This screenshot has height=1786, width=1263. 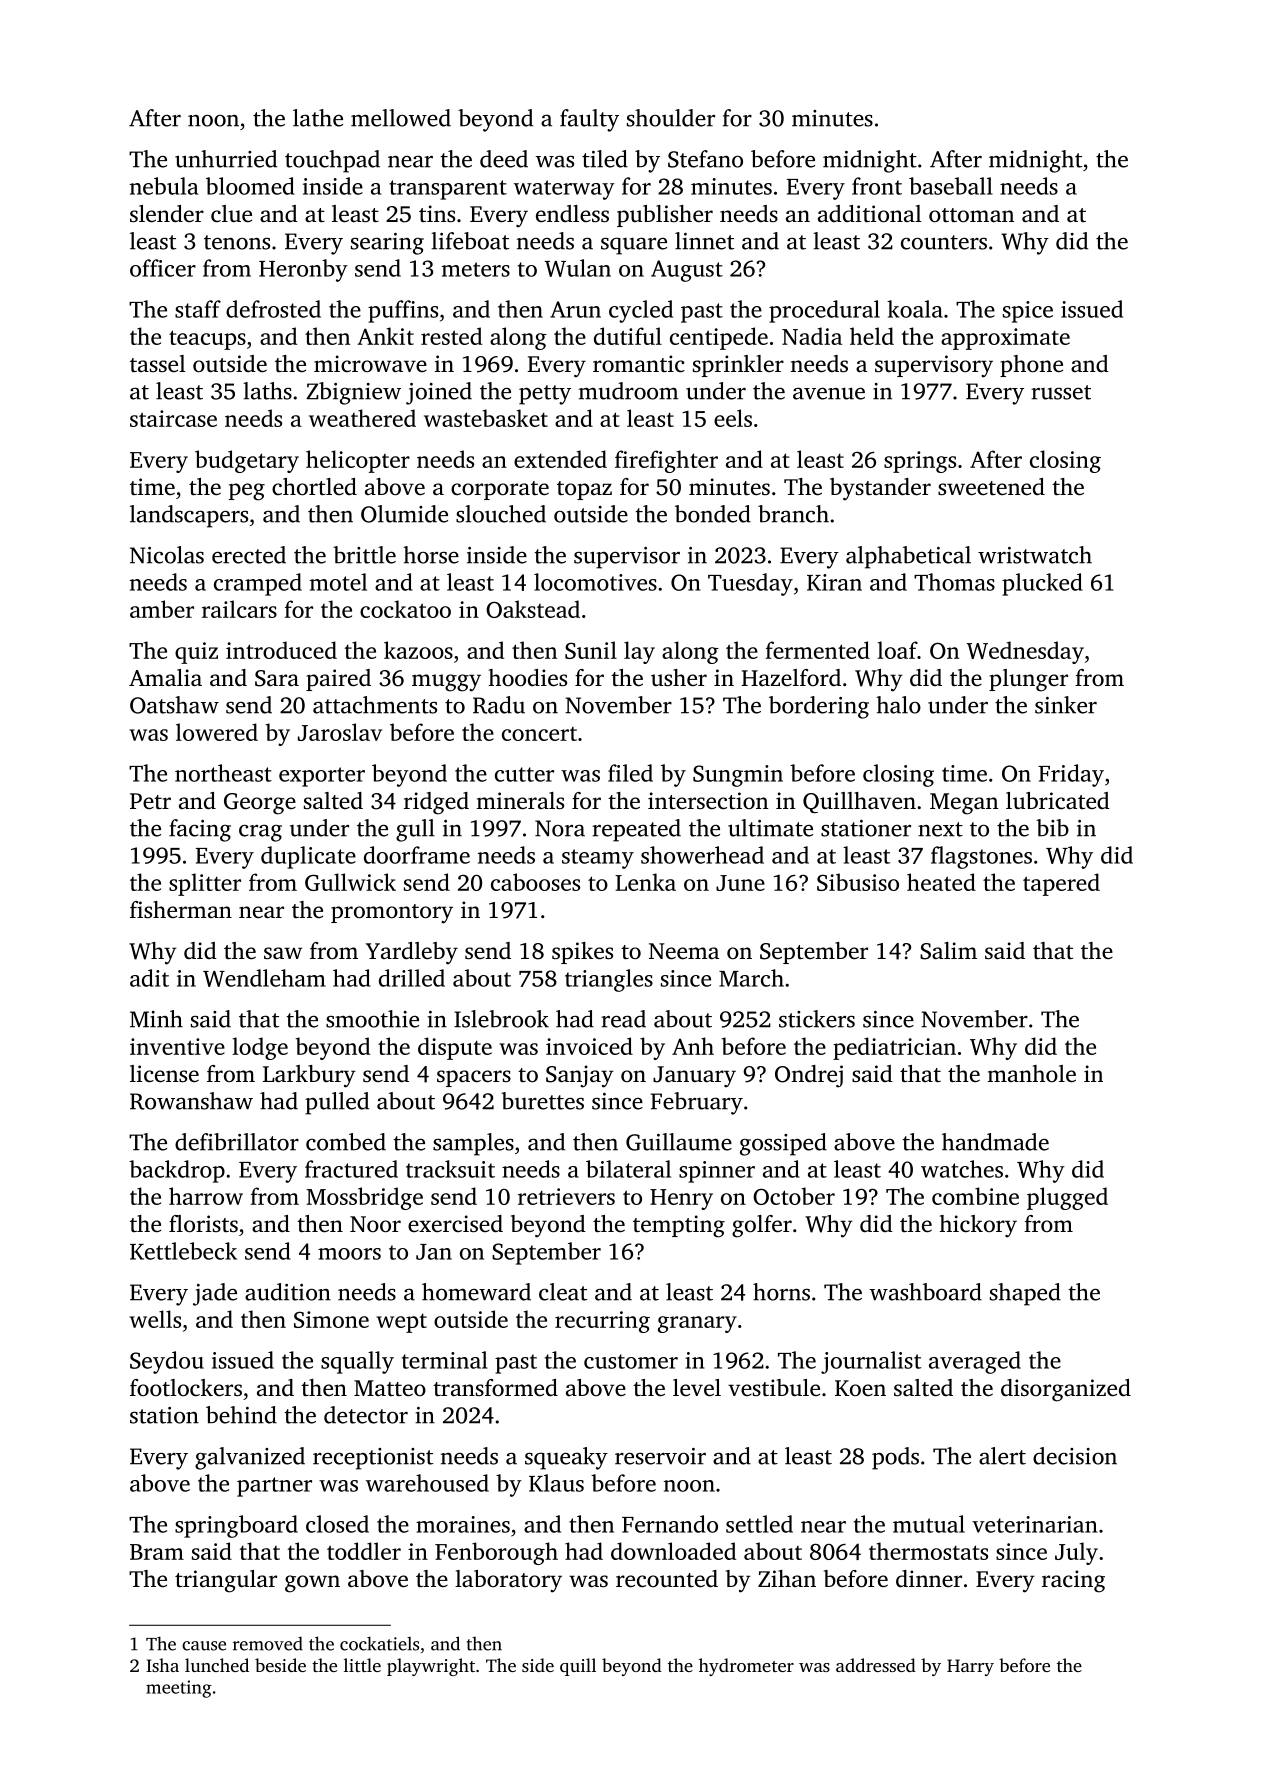 I want to click on baseball, so click(x=951, y=186).
